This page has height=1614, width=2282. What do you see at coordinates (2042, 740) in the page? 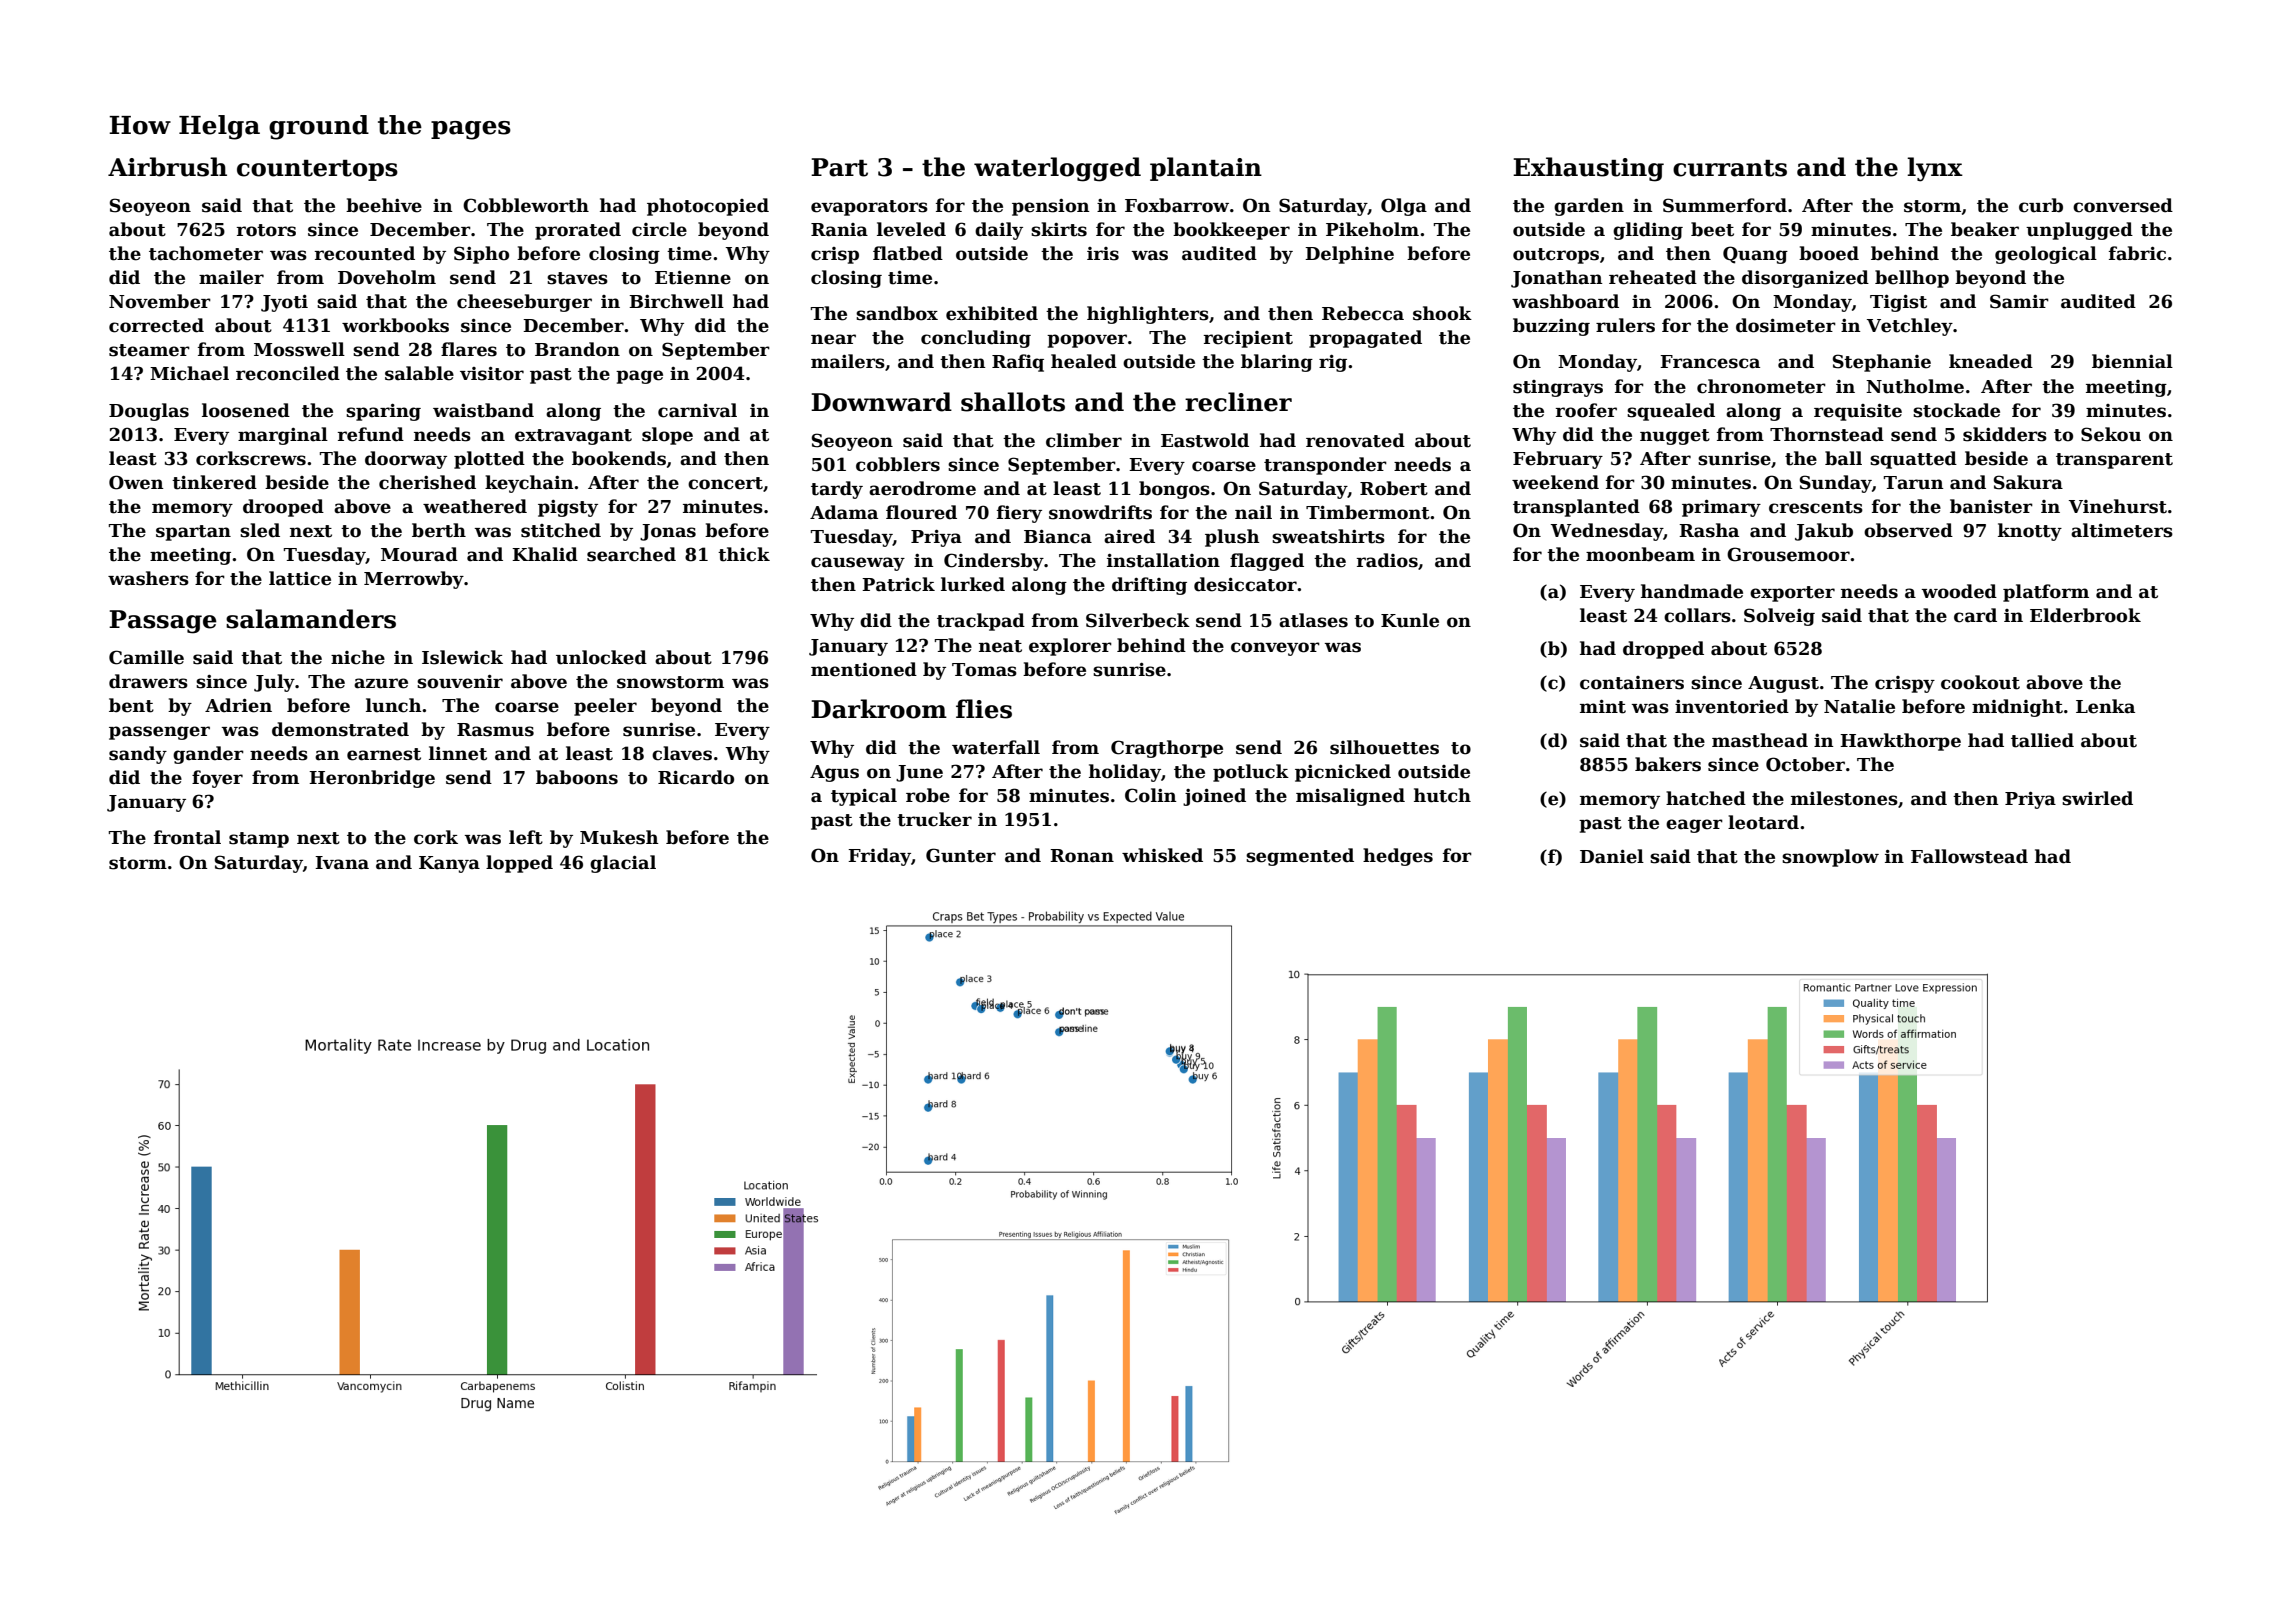
I see `tallied` at bounding box center [2042, 740].
